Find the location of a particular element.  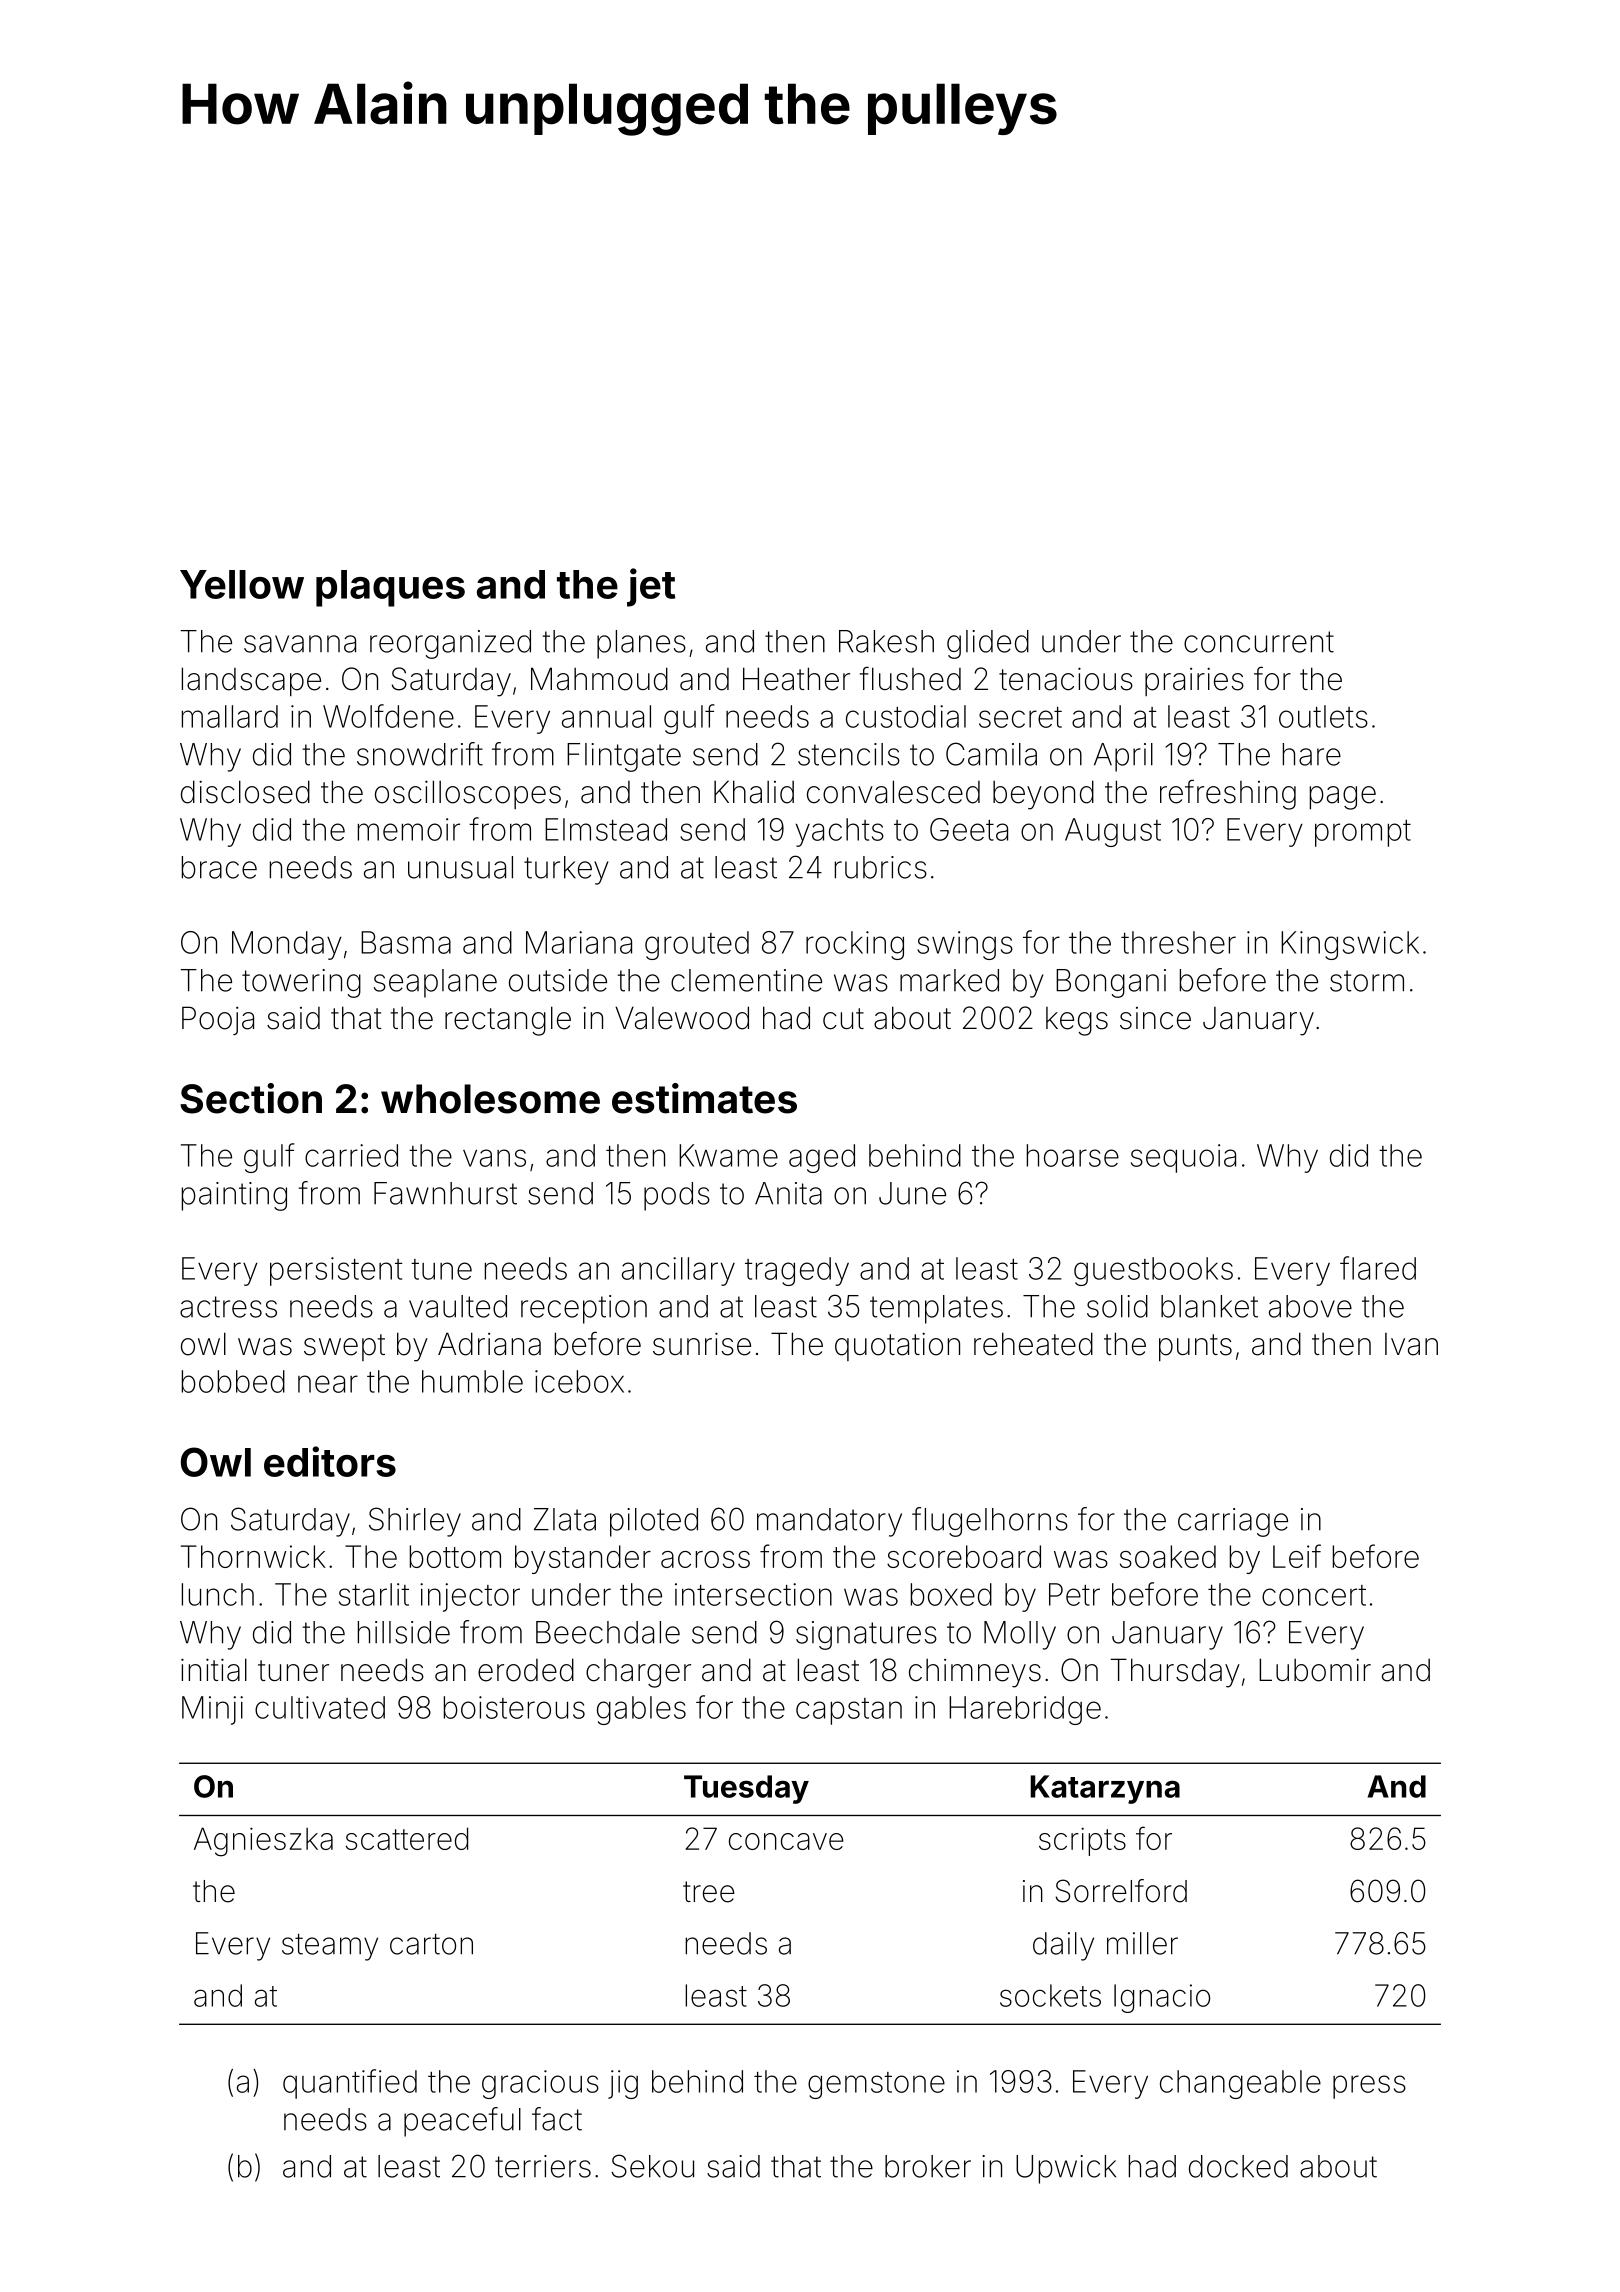

Leif is located at coordinates (1297, 1556).
